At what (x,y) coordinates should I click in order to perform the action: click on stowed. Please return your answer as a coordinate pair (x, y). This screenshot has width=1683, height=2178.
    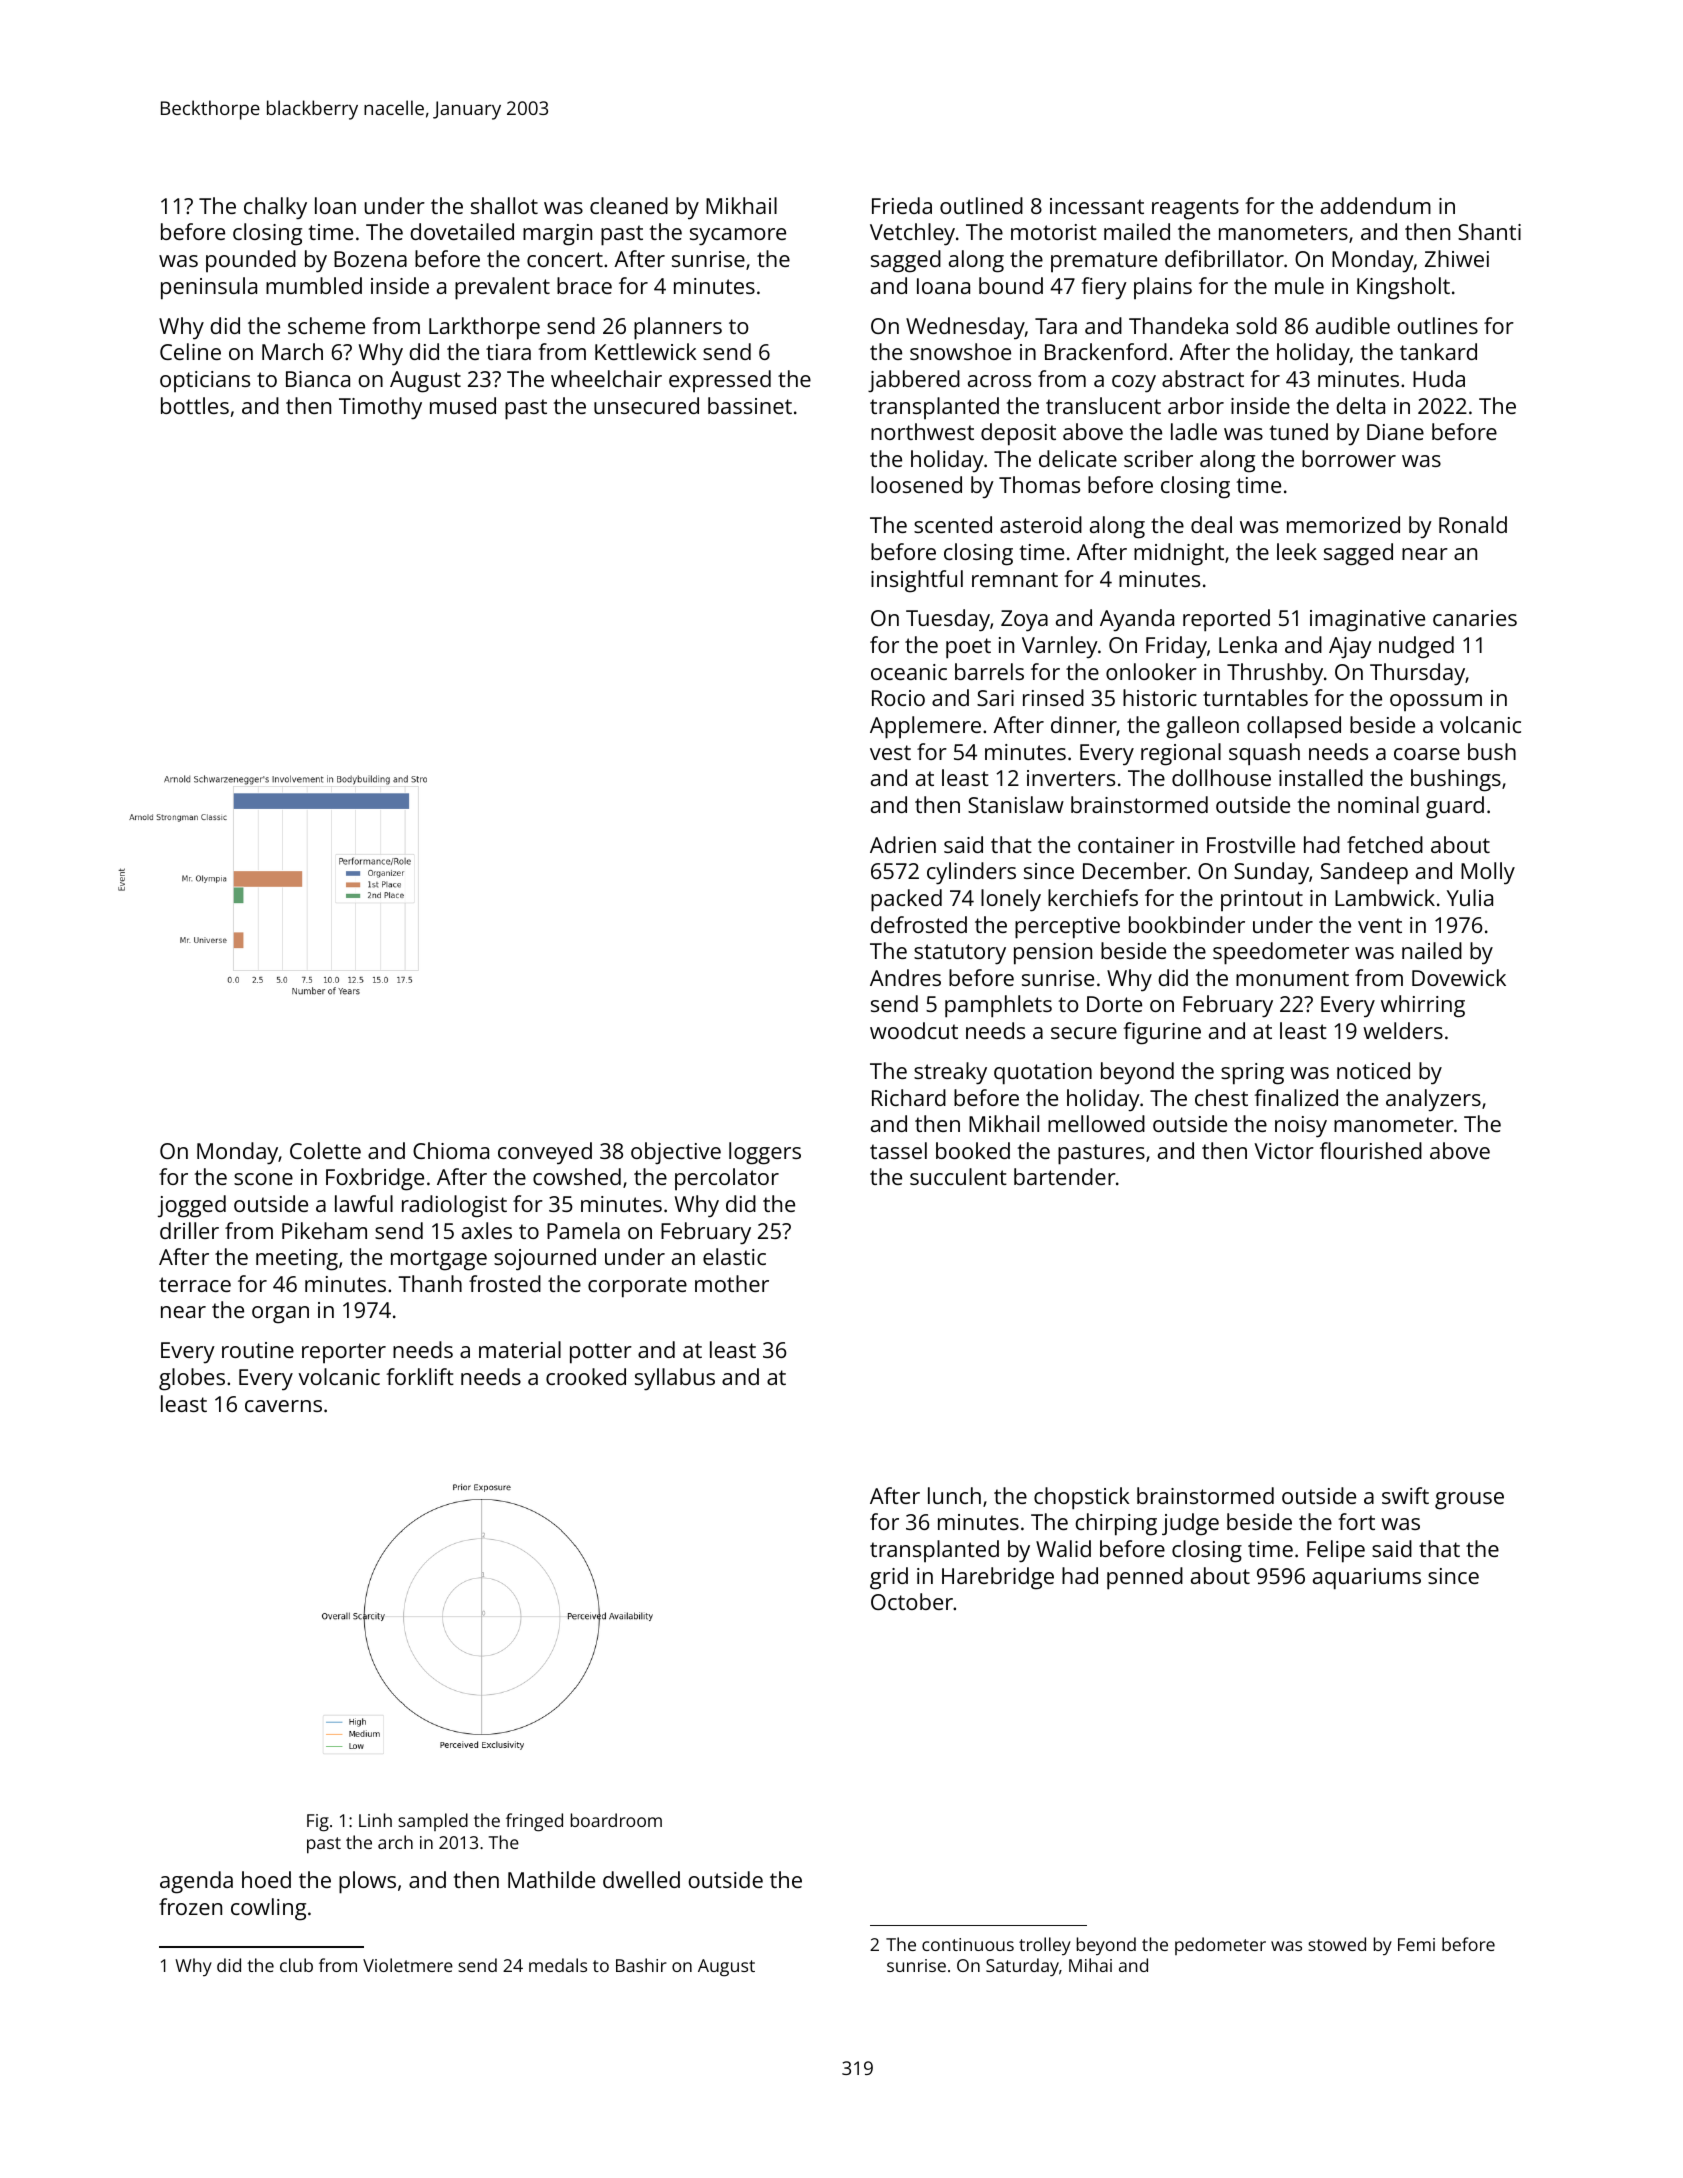
    Looking at the image, I should click on (1337, 1944).
